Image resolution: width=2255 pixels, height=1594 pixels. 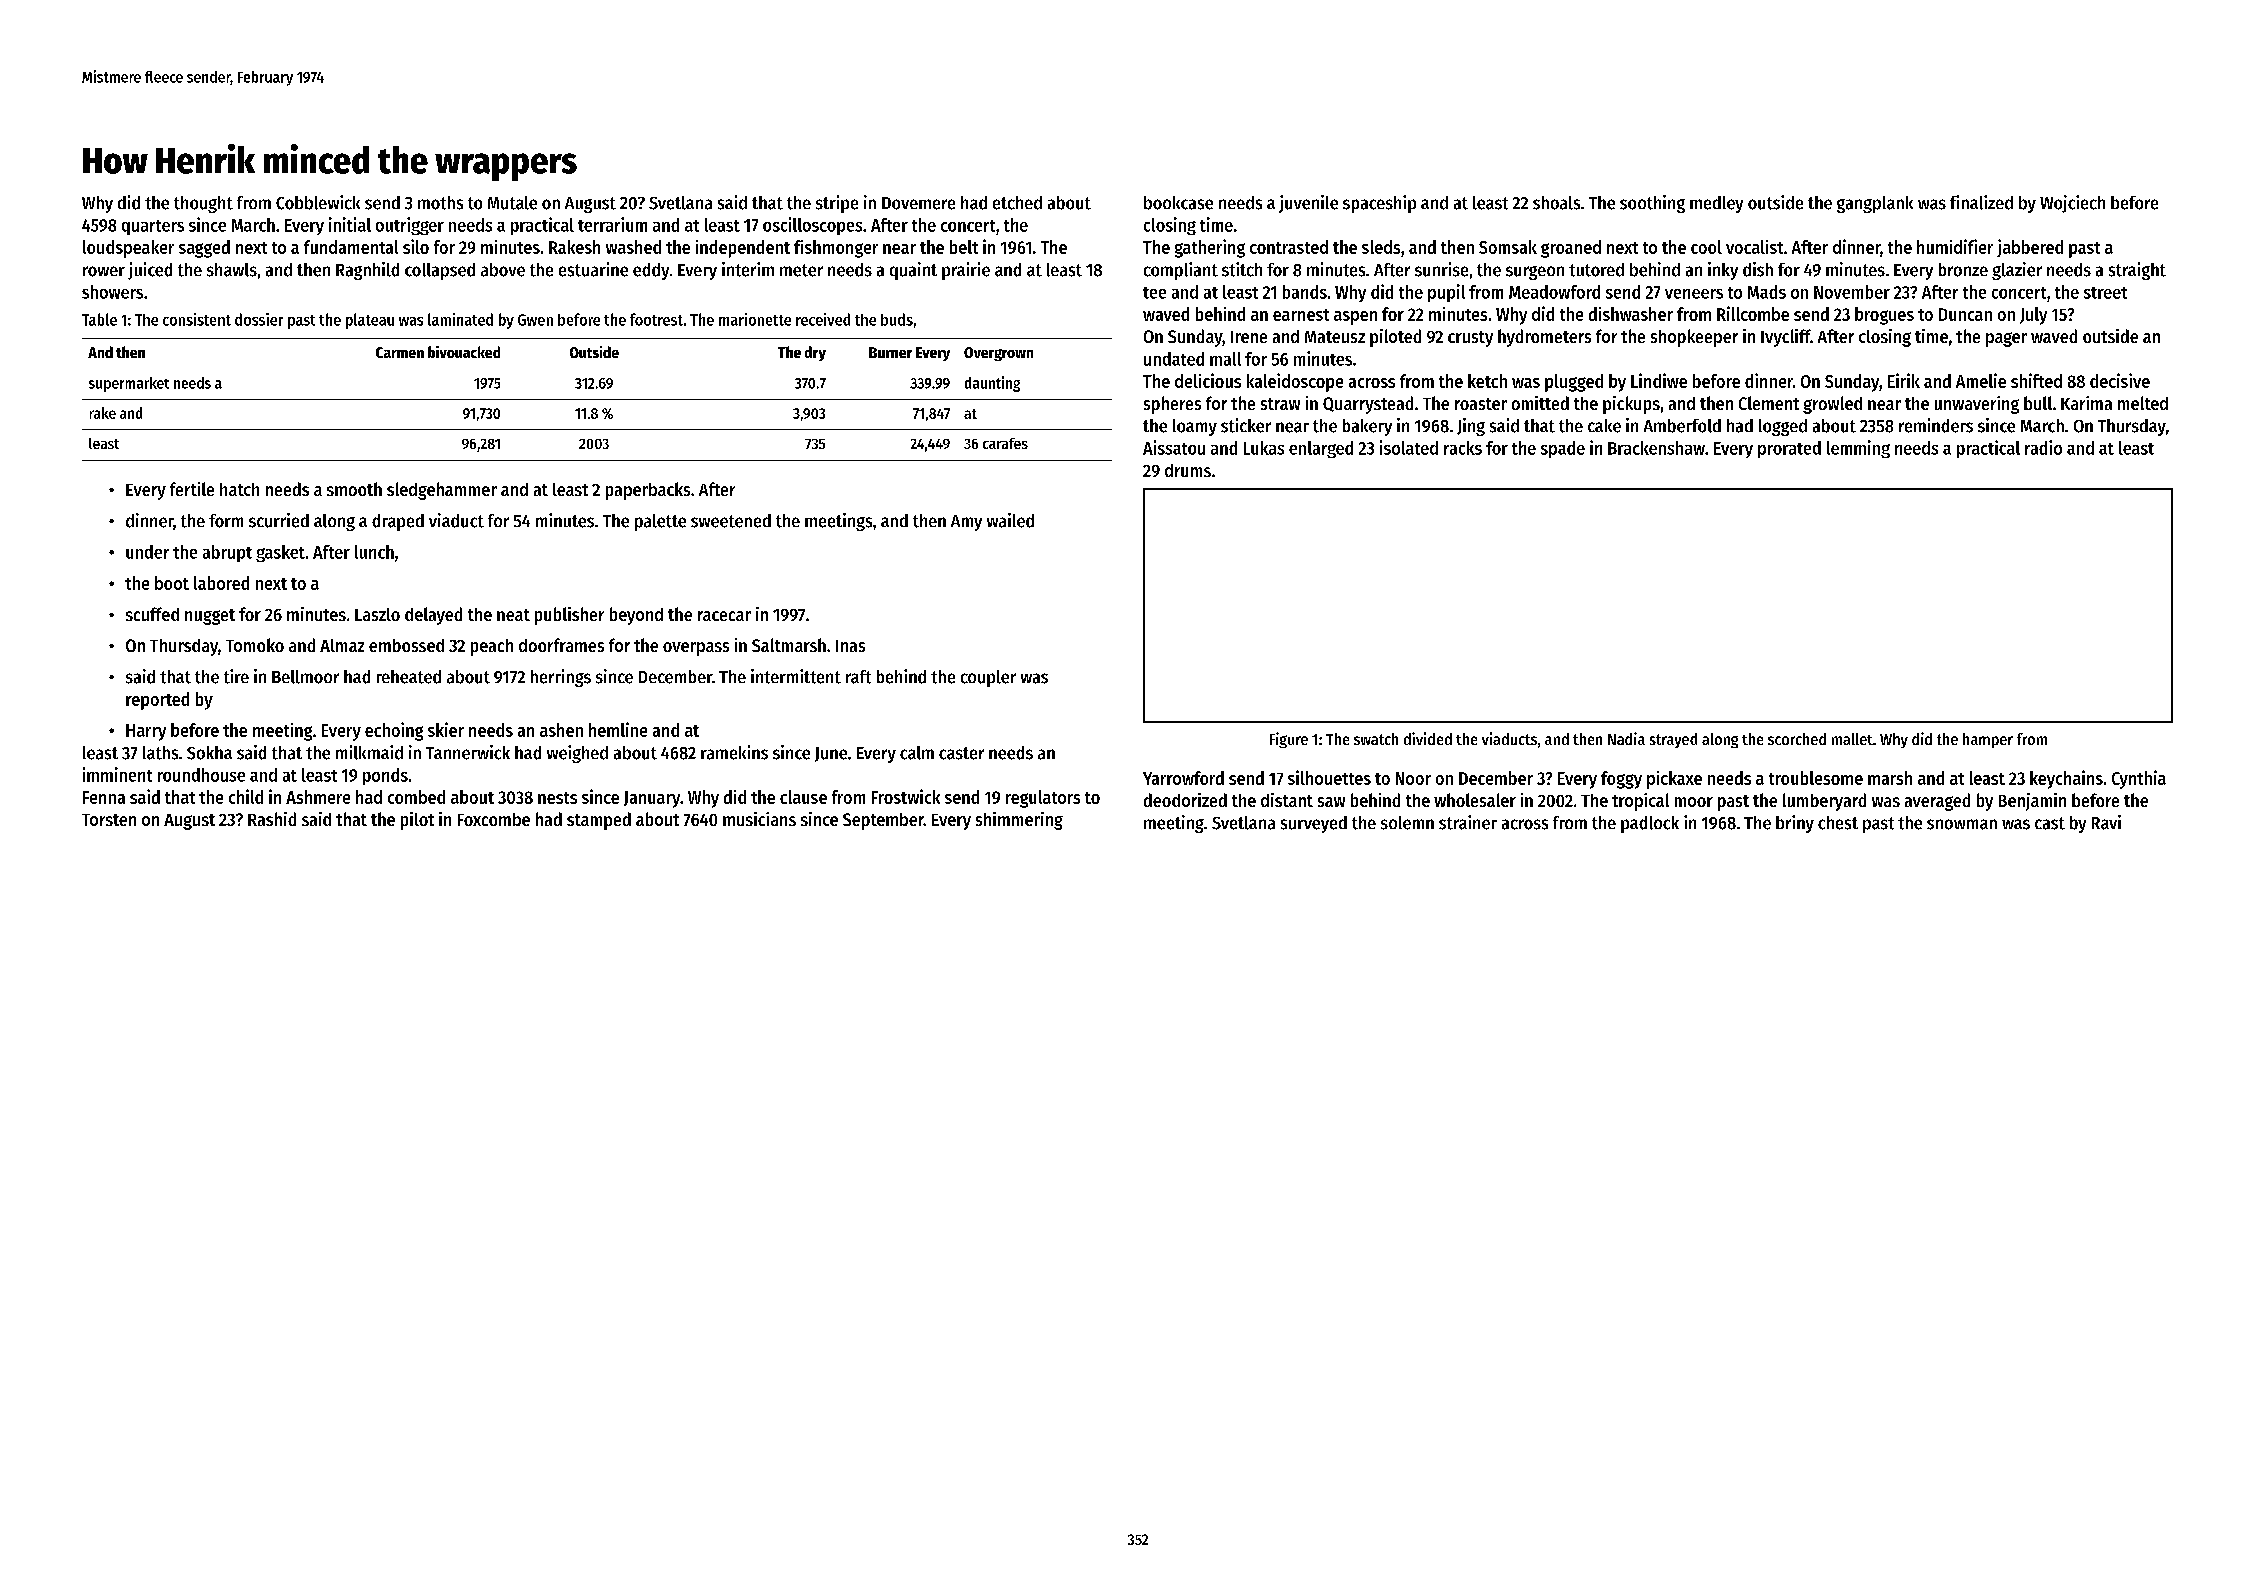 I want to click on intermittent, so click(x=796, y=676).
